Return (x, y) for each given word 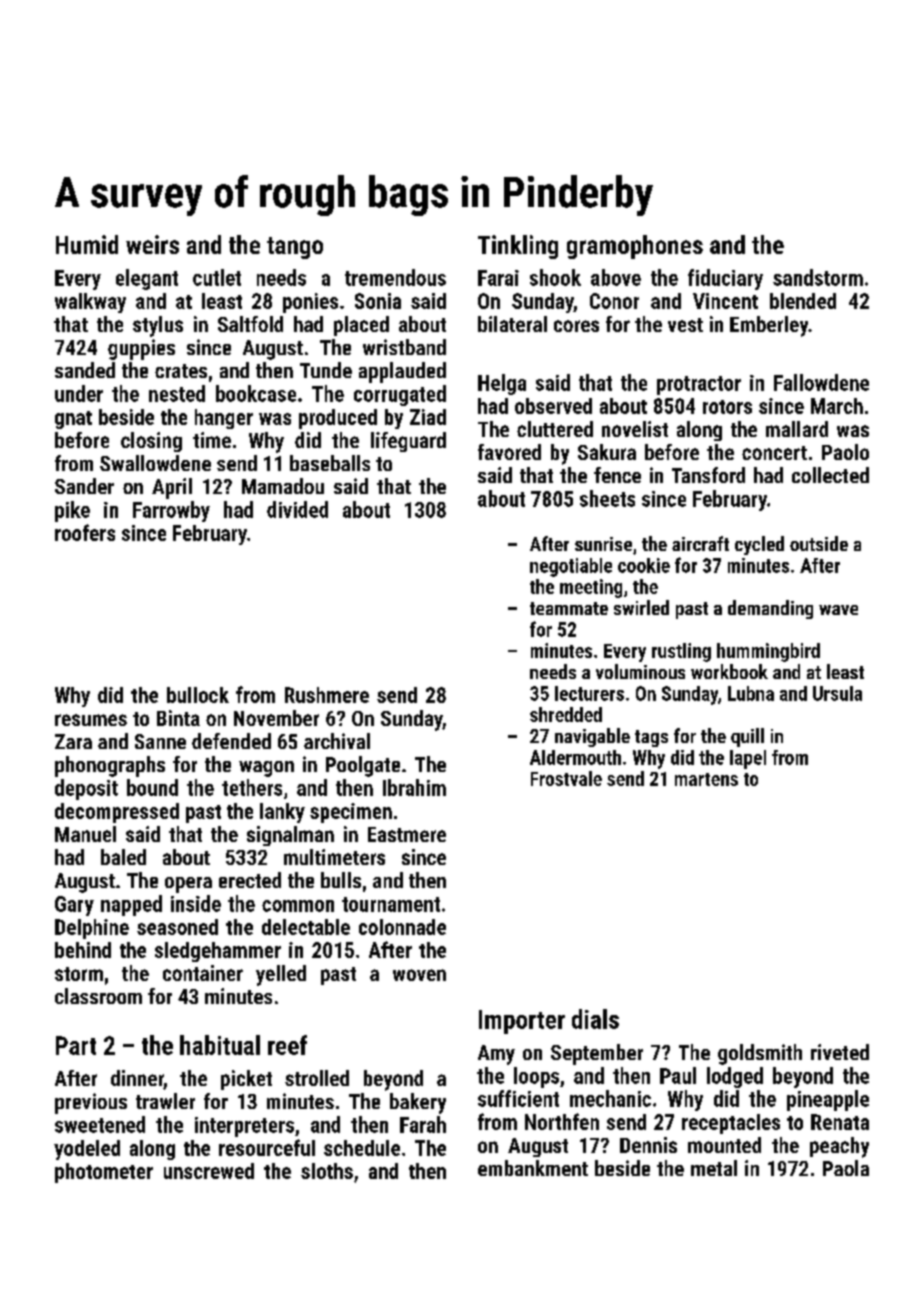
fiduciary (725, 279)
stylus (158, 326)
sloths (327, 1171)
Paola (846, 1168)
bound (152, 787)
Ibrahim (414, 787)
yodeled (87, 1150)
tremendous (395, 277)
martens (706, 779)
